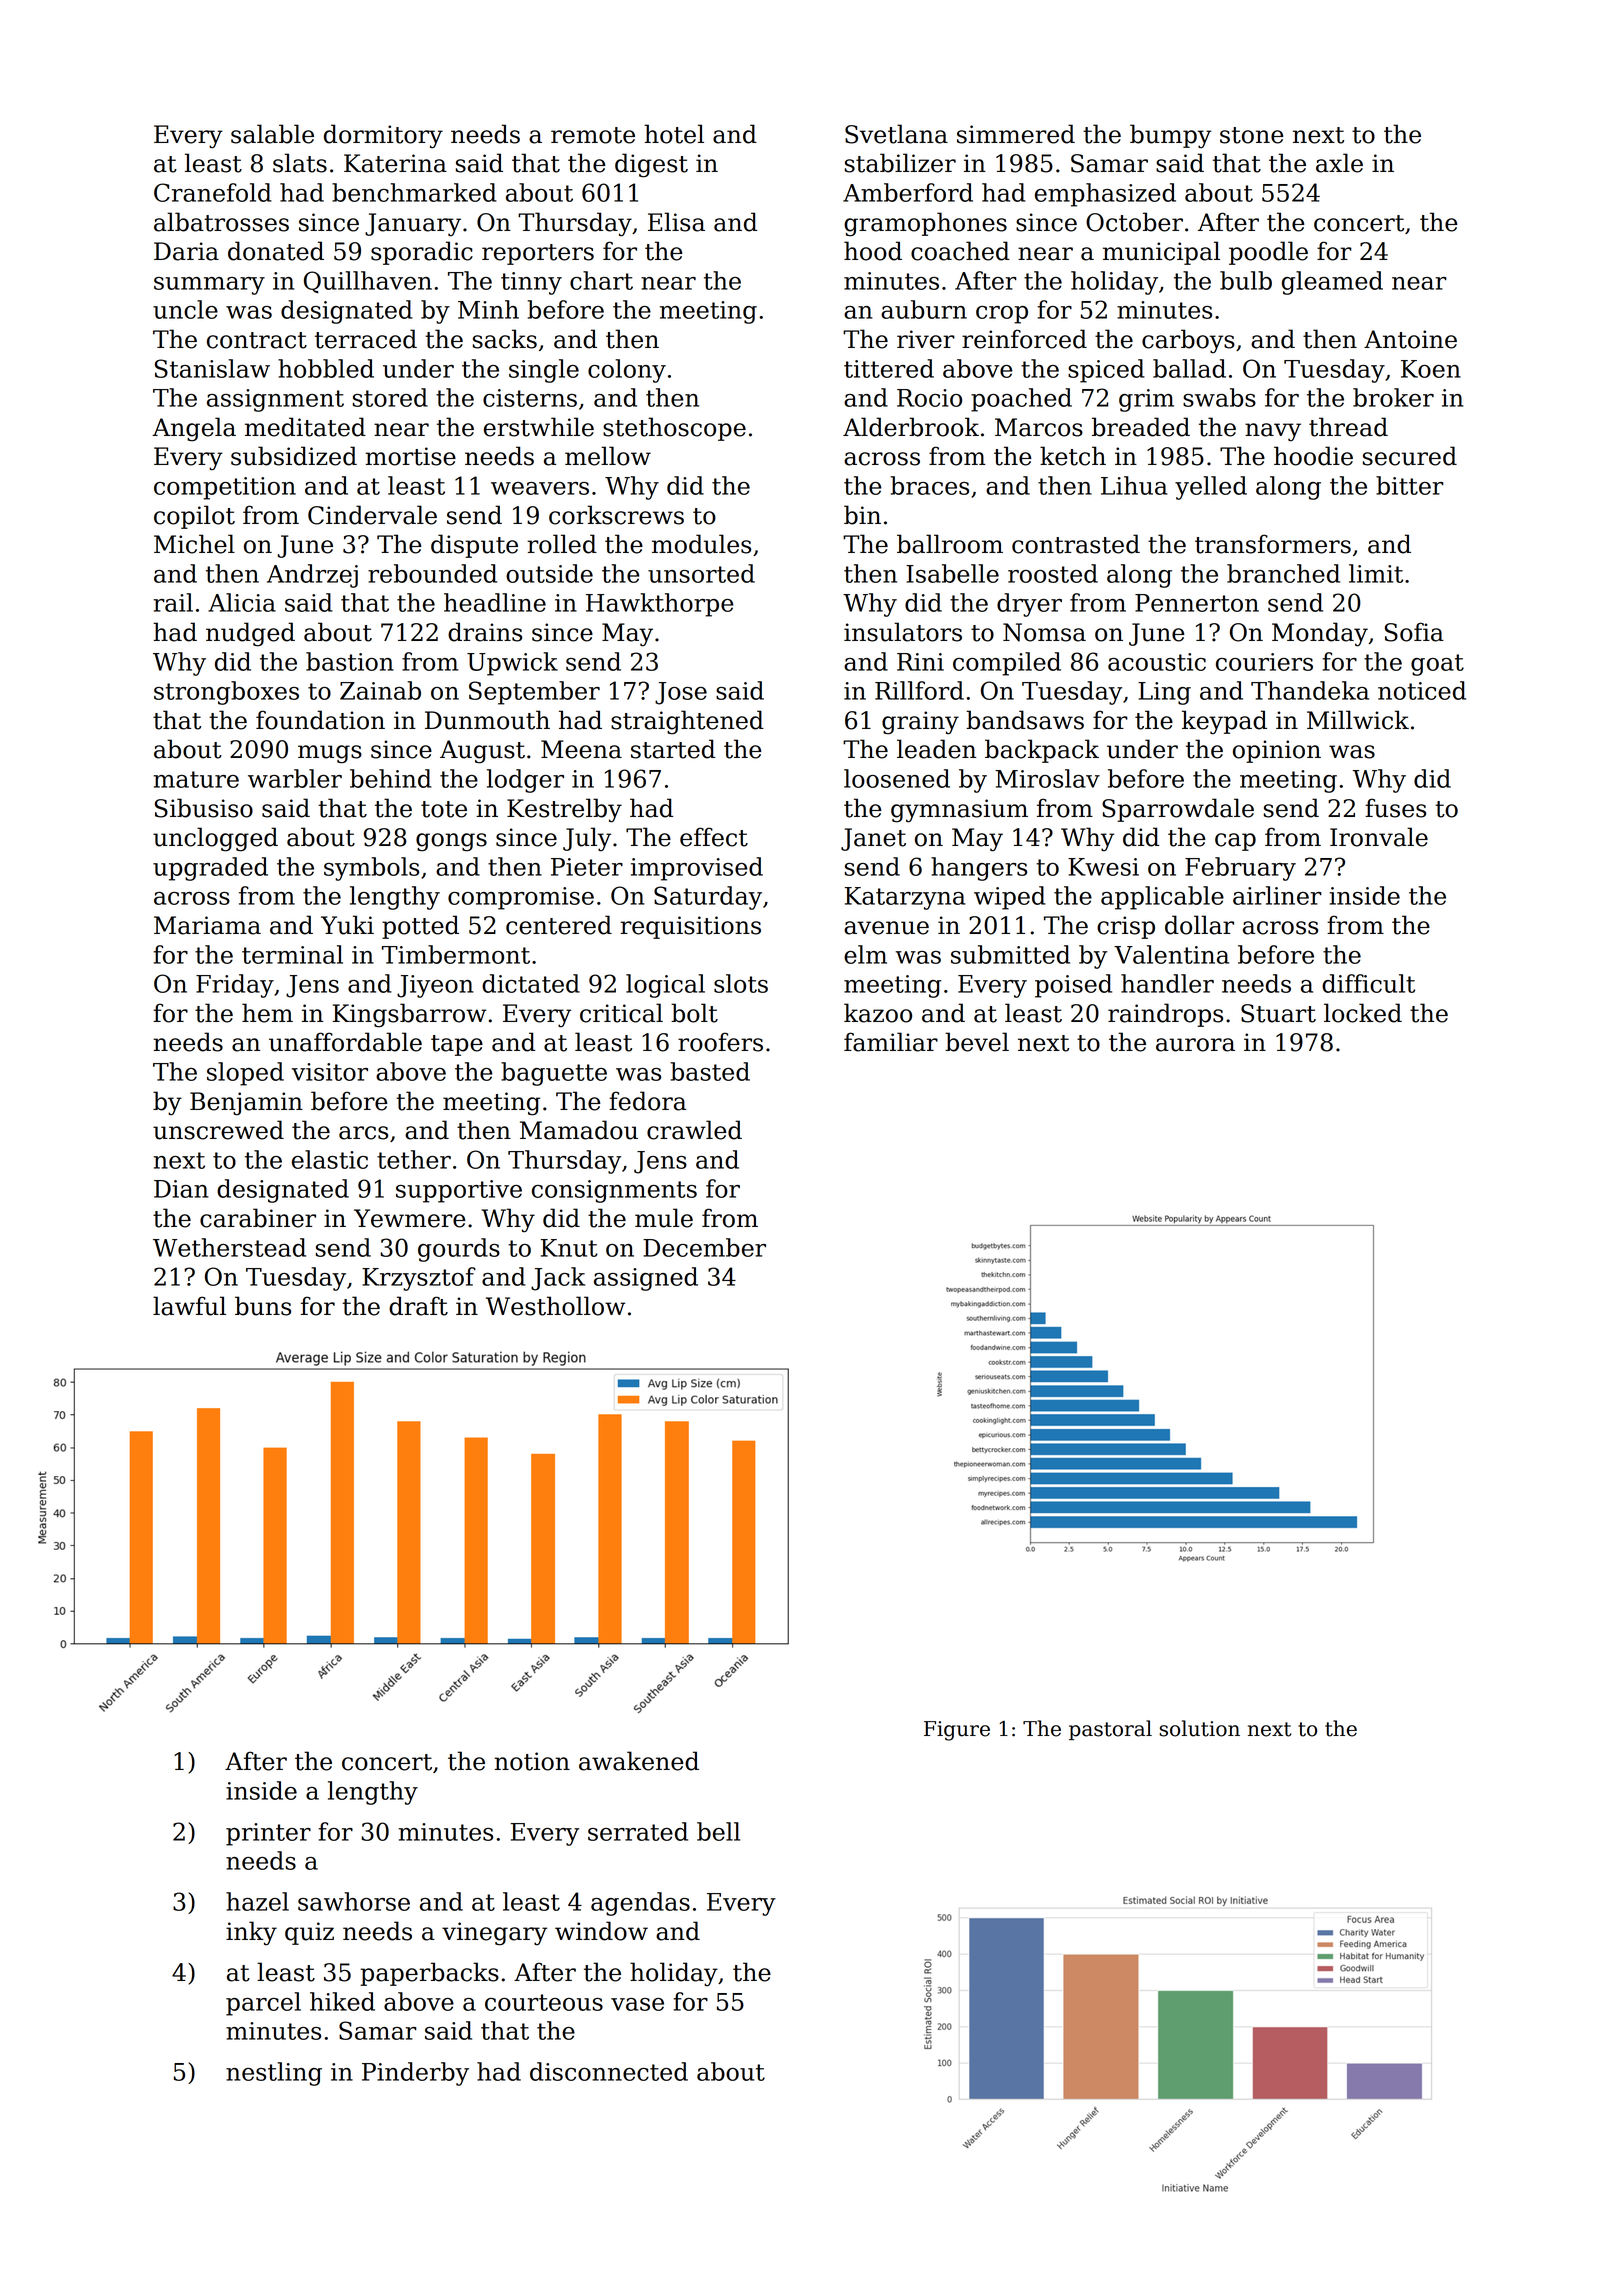 The width and height of the screenshot is (1620, 2292). Describe the element at coordinates (366, 339) in the screenshot. I see `terraced` at that location.
